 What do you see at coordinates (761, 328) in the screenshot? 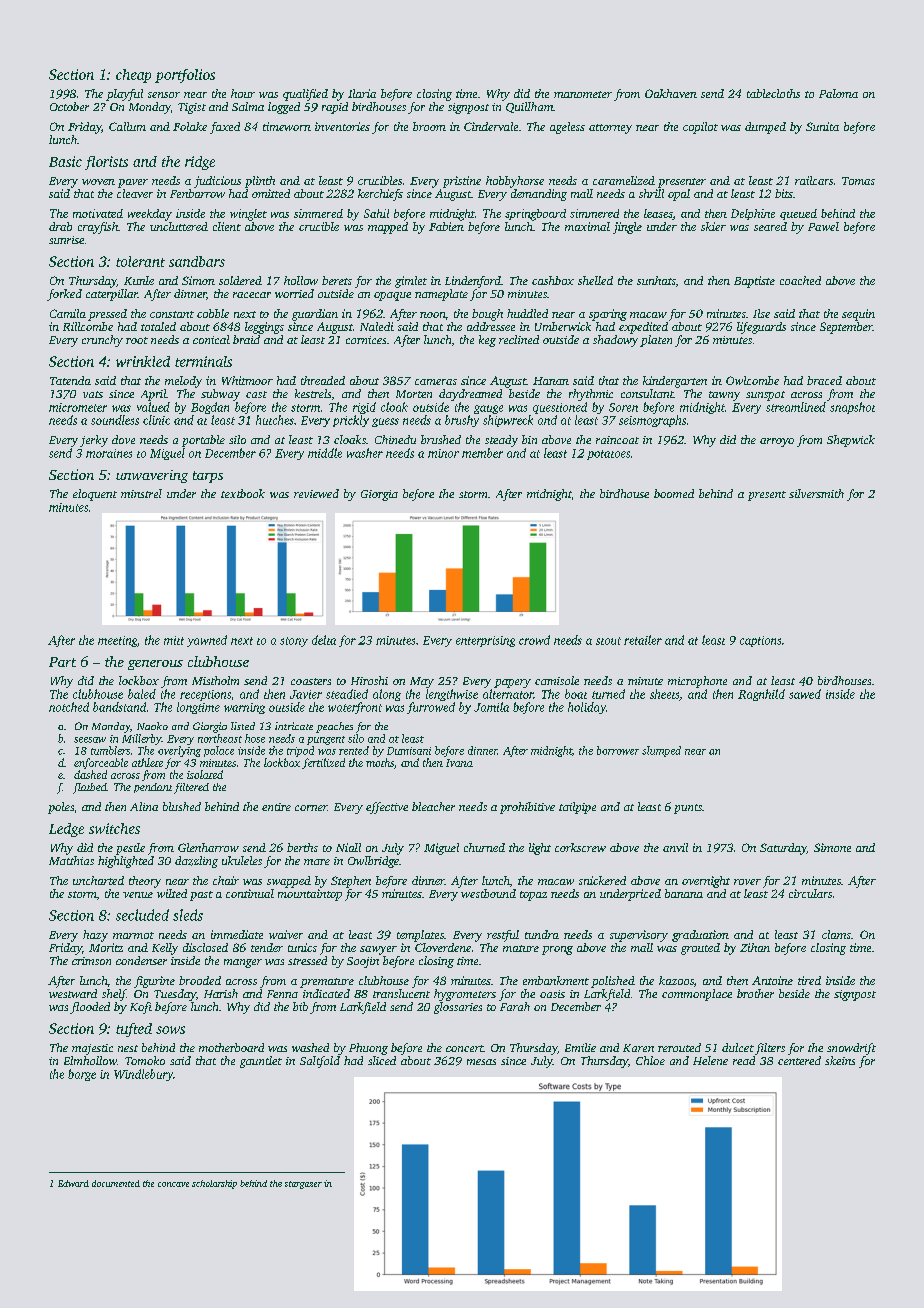
I see `lifeguards` at bounding box center [761, 328].
